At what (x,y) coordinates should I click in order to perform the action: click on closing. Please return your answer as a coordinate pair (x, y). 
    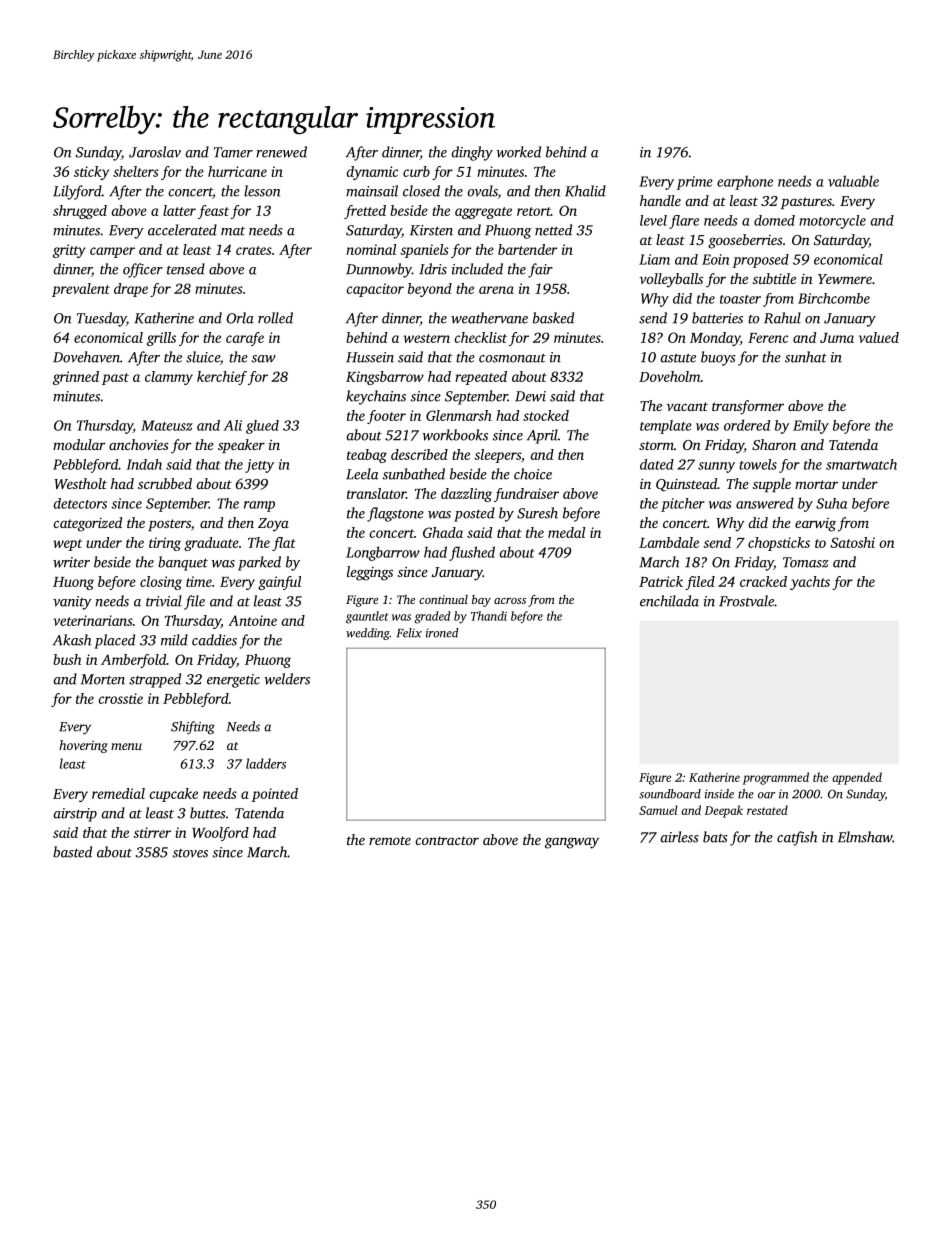
    Looking at the image, I should click on (161, 583).
